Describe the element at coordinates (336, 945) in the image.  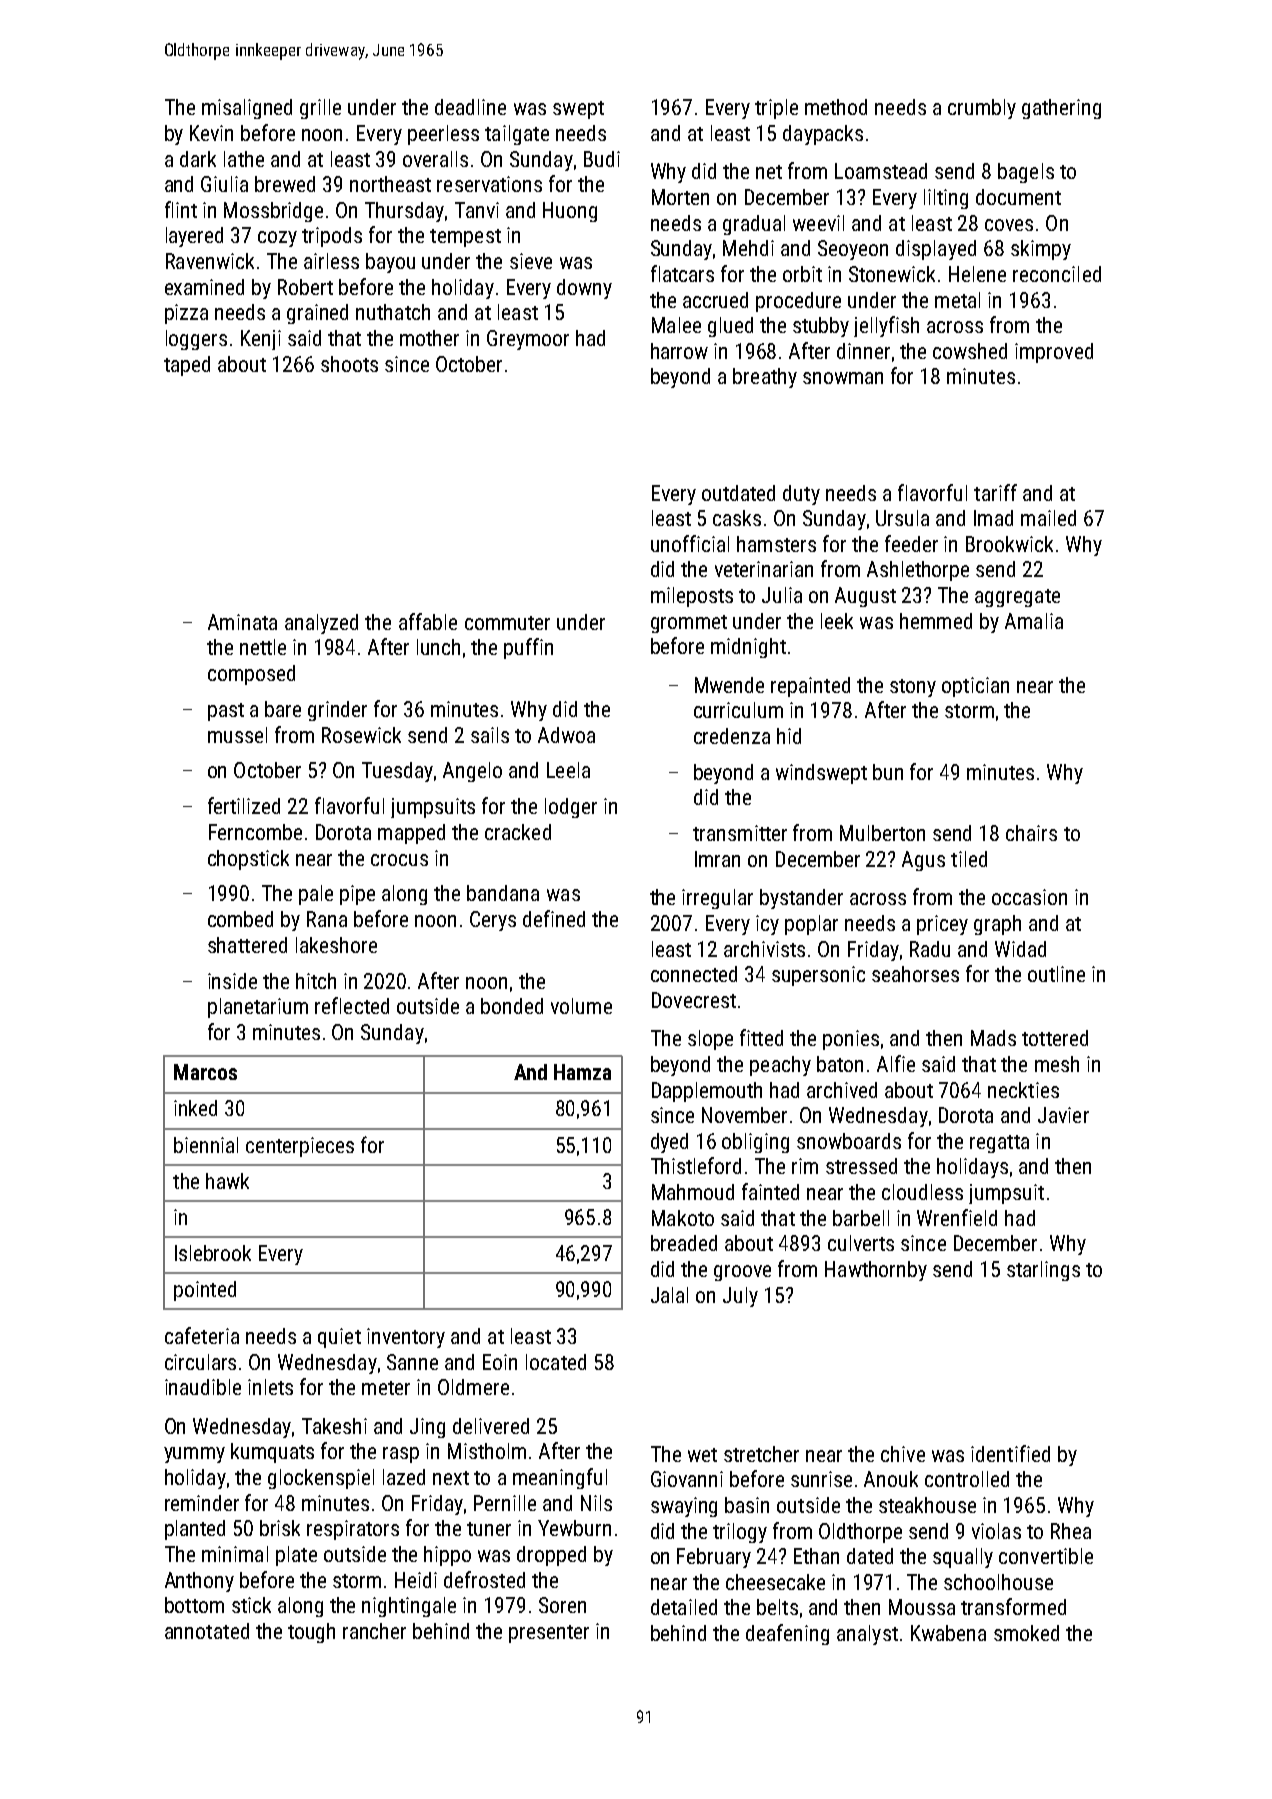
I see `lakeshore` at that location.
